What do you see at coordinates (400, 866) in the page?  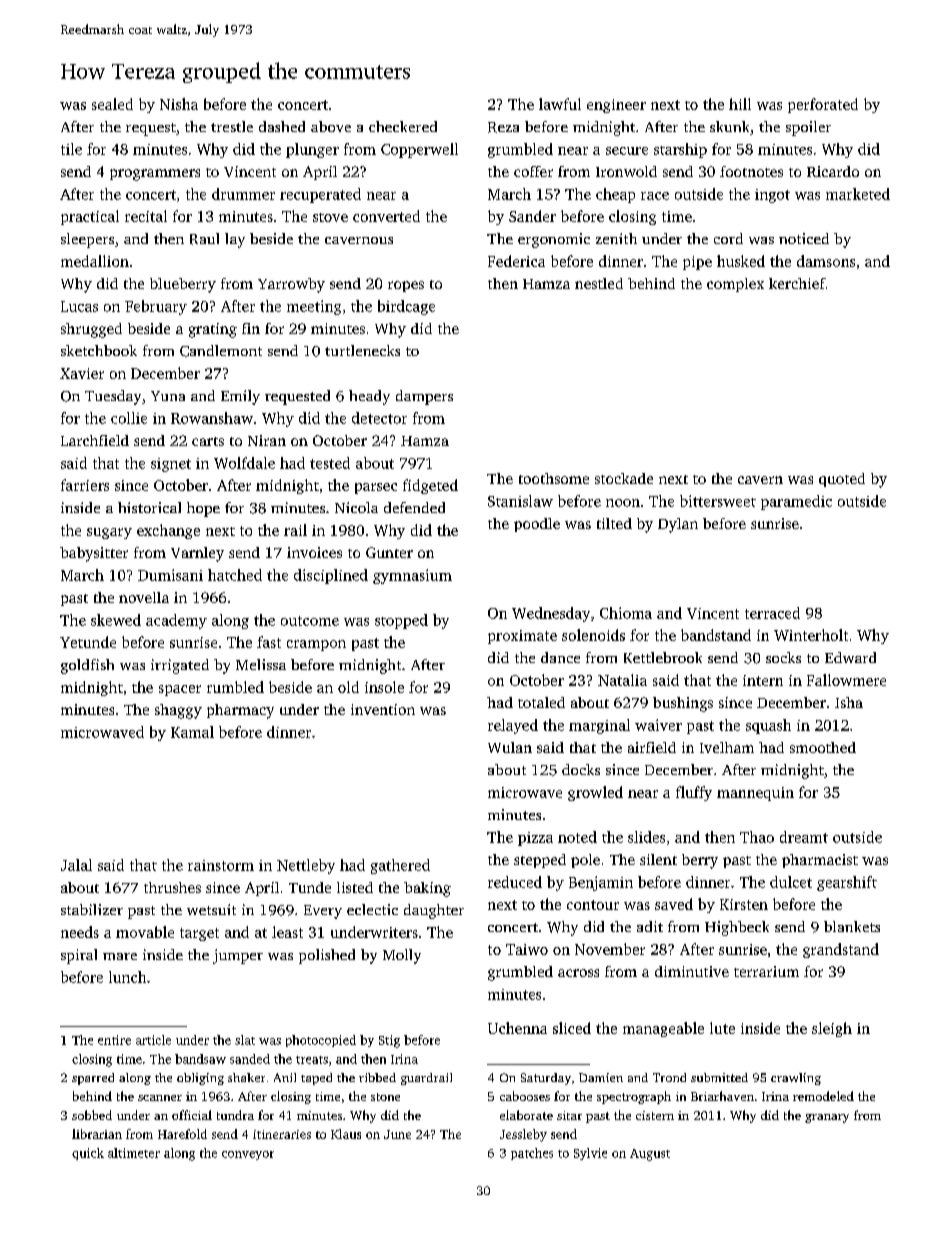 I see `gathered` at bounding box center [400, 866].
